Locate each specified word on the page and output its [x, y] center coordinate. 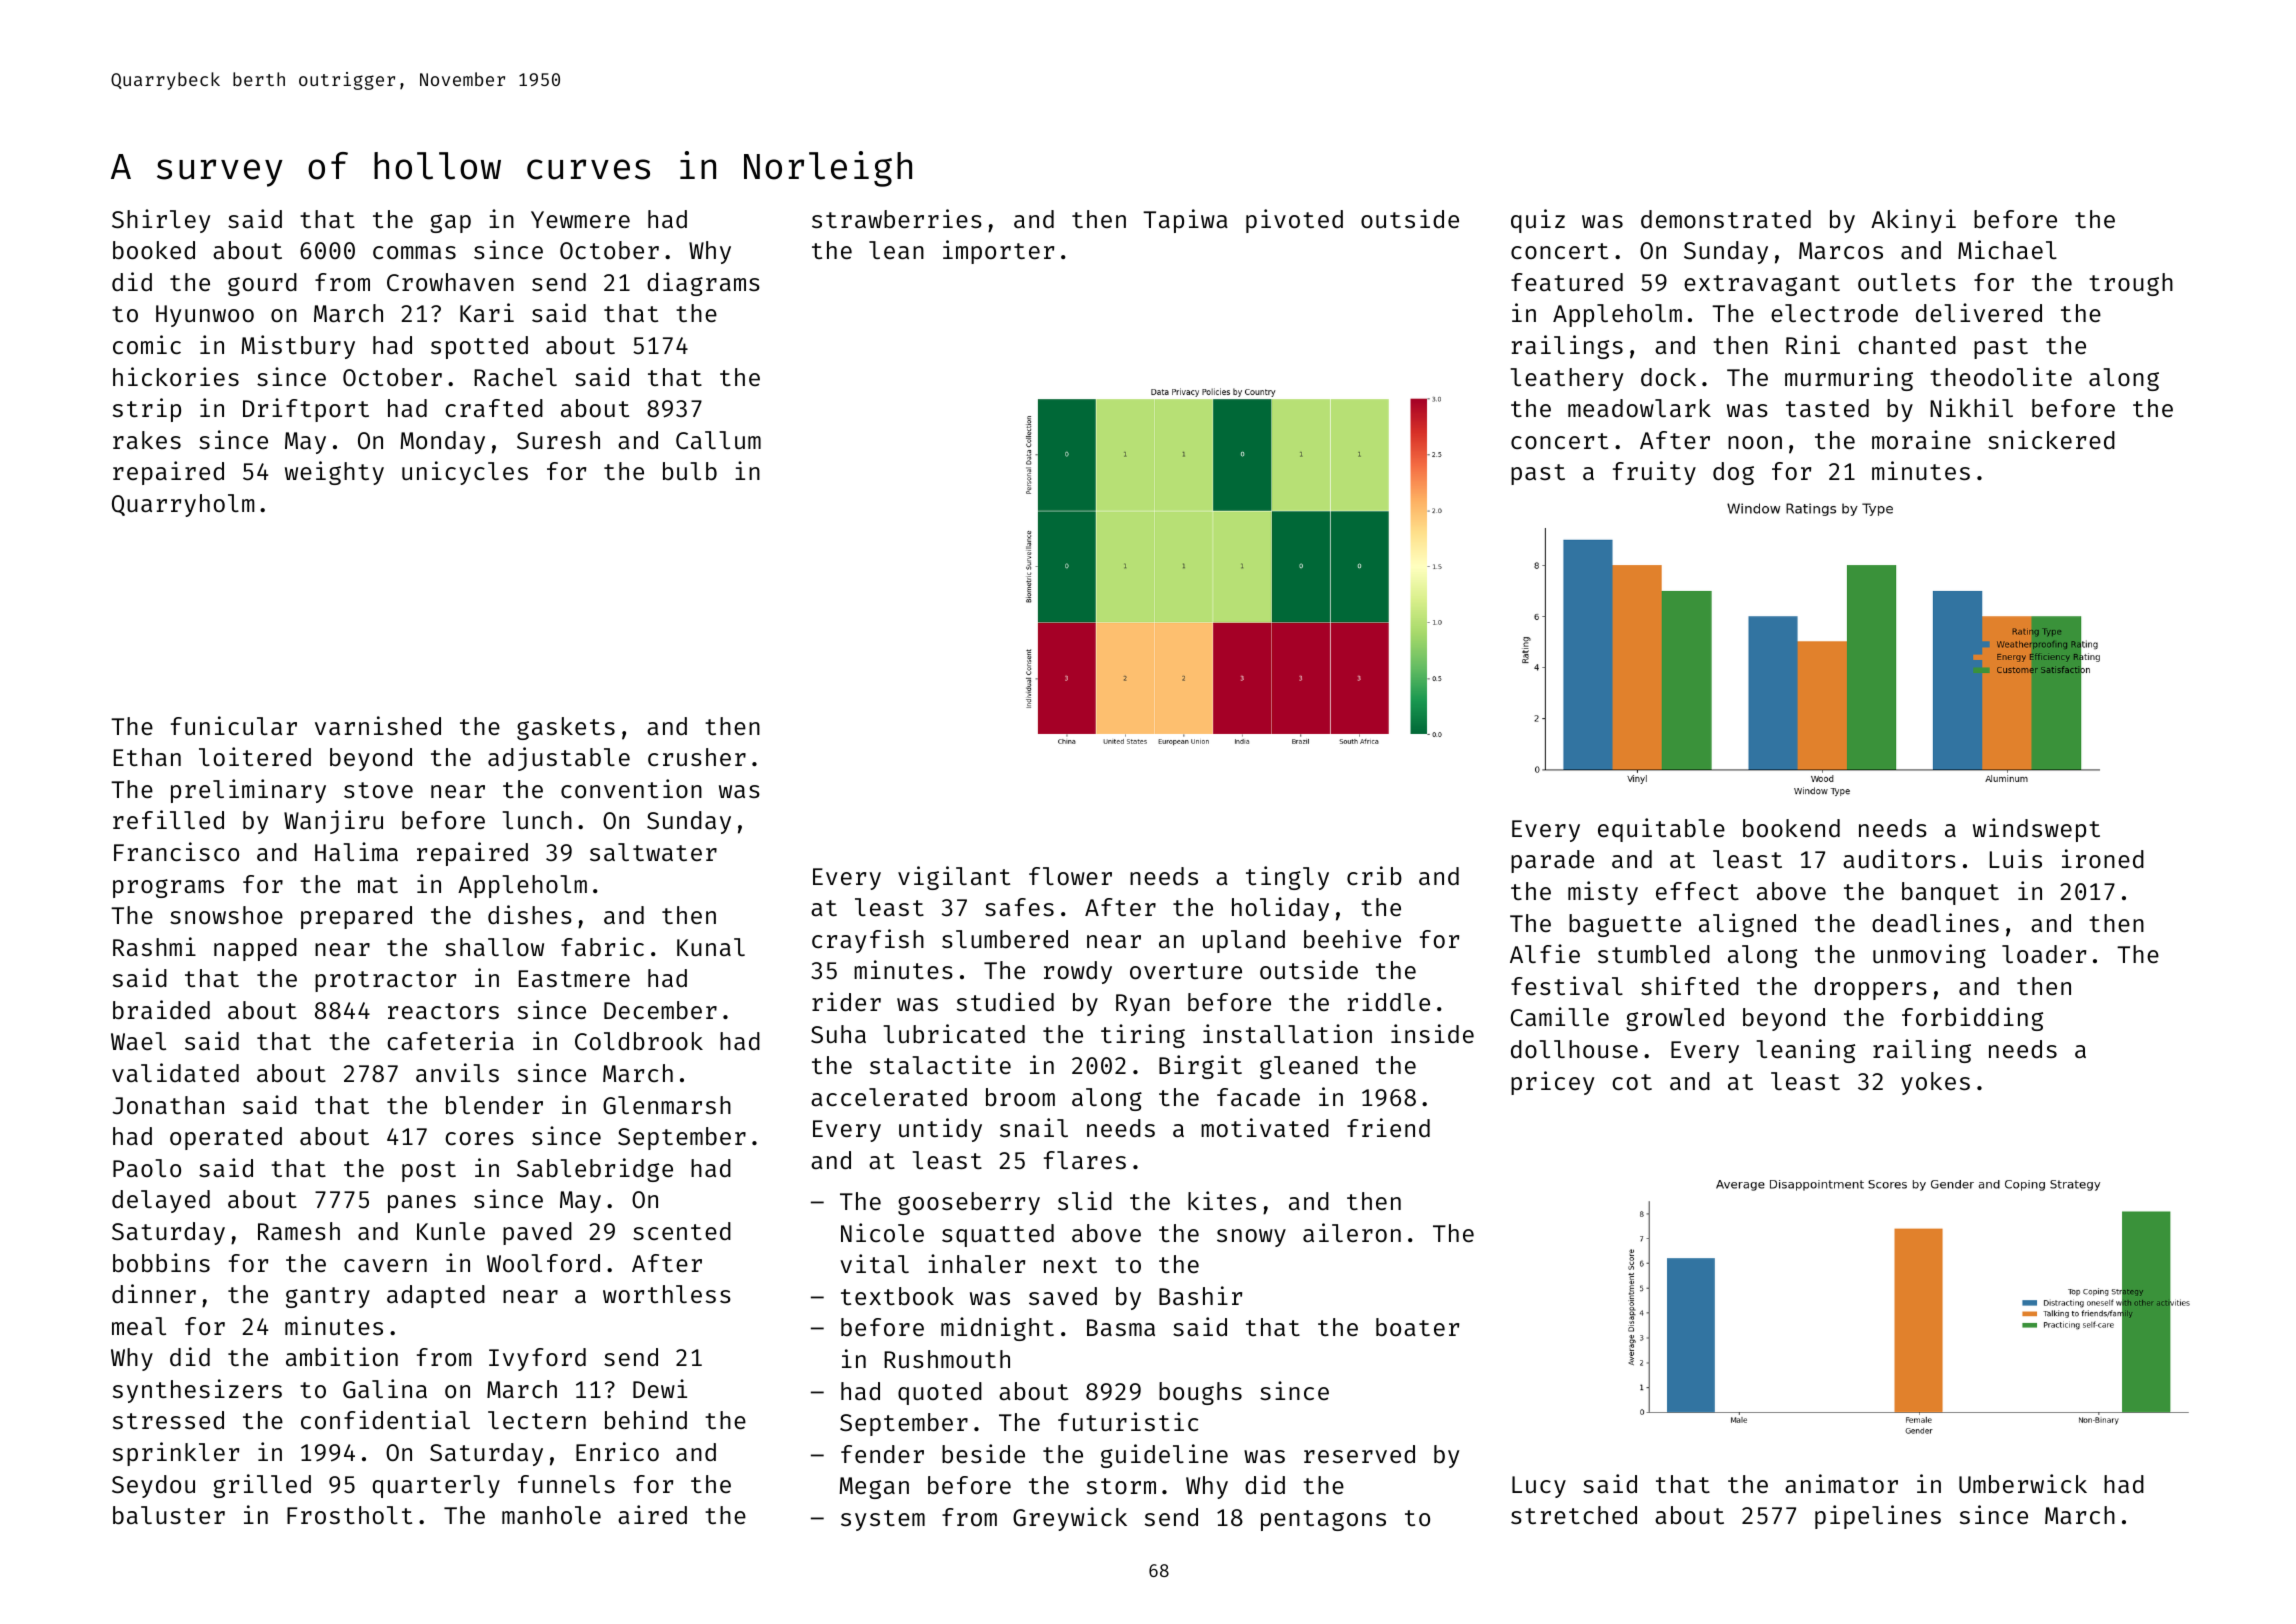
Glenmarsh [667, 1105]
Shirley [161, 221]
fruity [1654, 473]
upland [1244, 941]
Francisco [176, 851]
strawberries [897, 218]
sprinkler [176, 1454]
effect [1697, 891]
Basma [1121, 1327]
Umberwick [2023, 1483]
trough [2131, 284]
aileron [1352, 1232]
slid [1085, 1200]
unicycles [465, 473]
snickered [2051, 439]
